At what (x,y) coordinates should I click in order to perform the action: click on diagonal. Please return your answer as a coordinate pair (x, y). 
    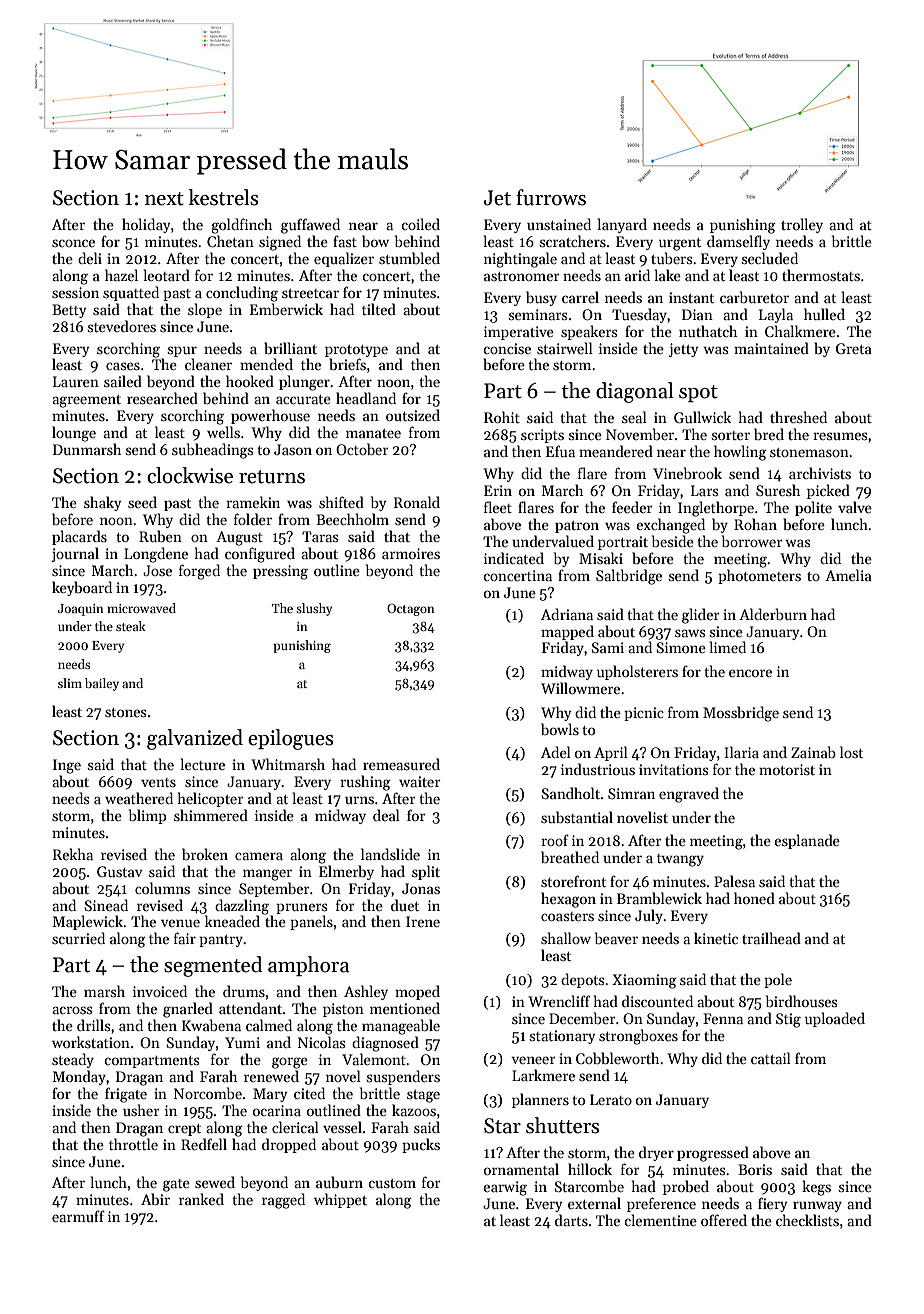
    Looking at the image, I should click on (635, 392).
